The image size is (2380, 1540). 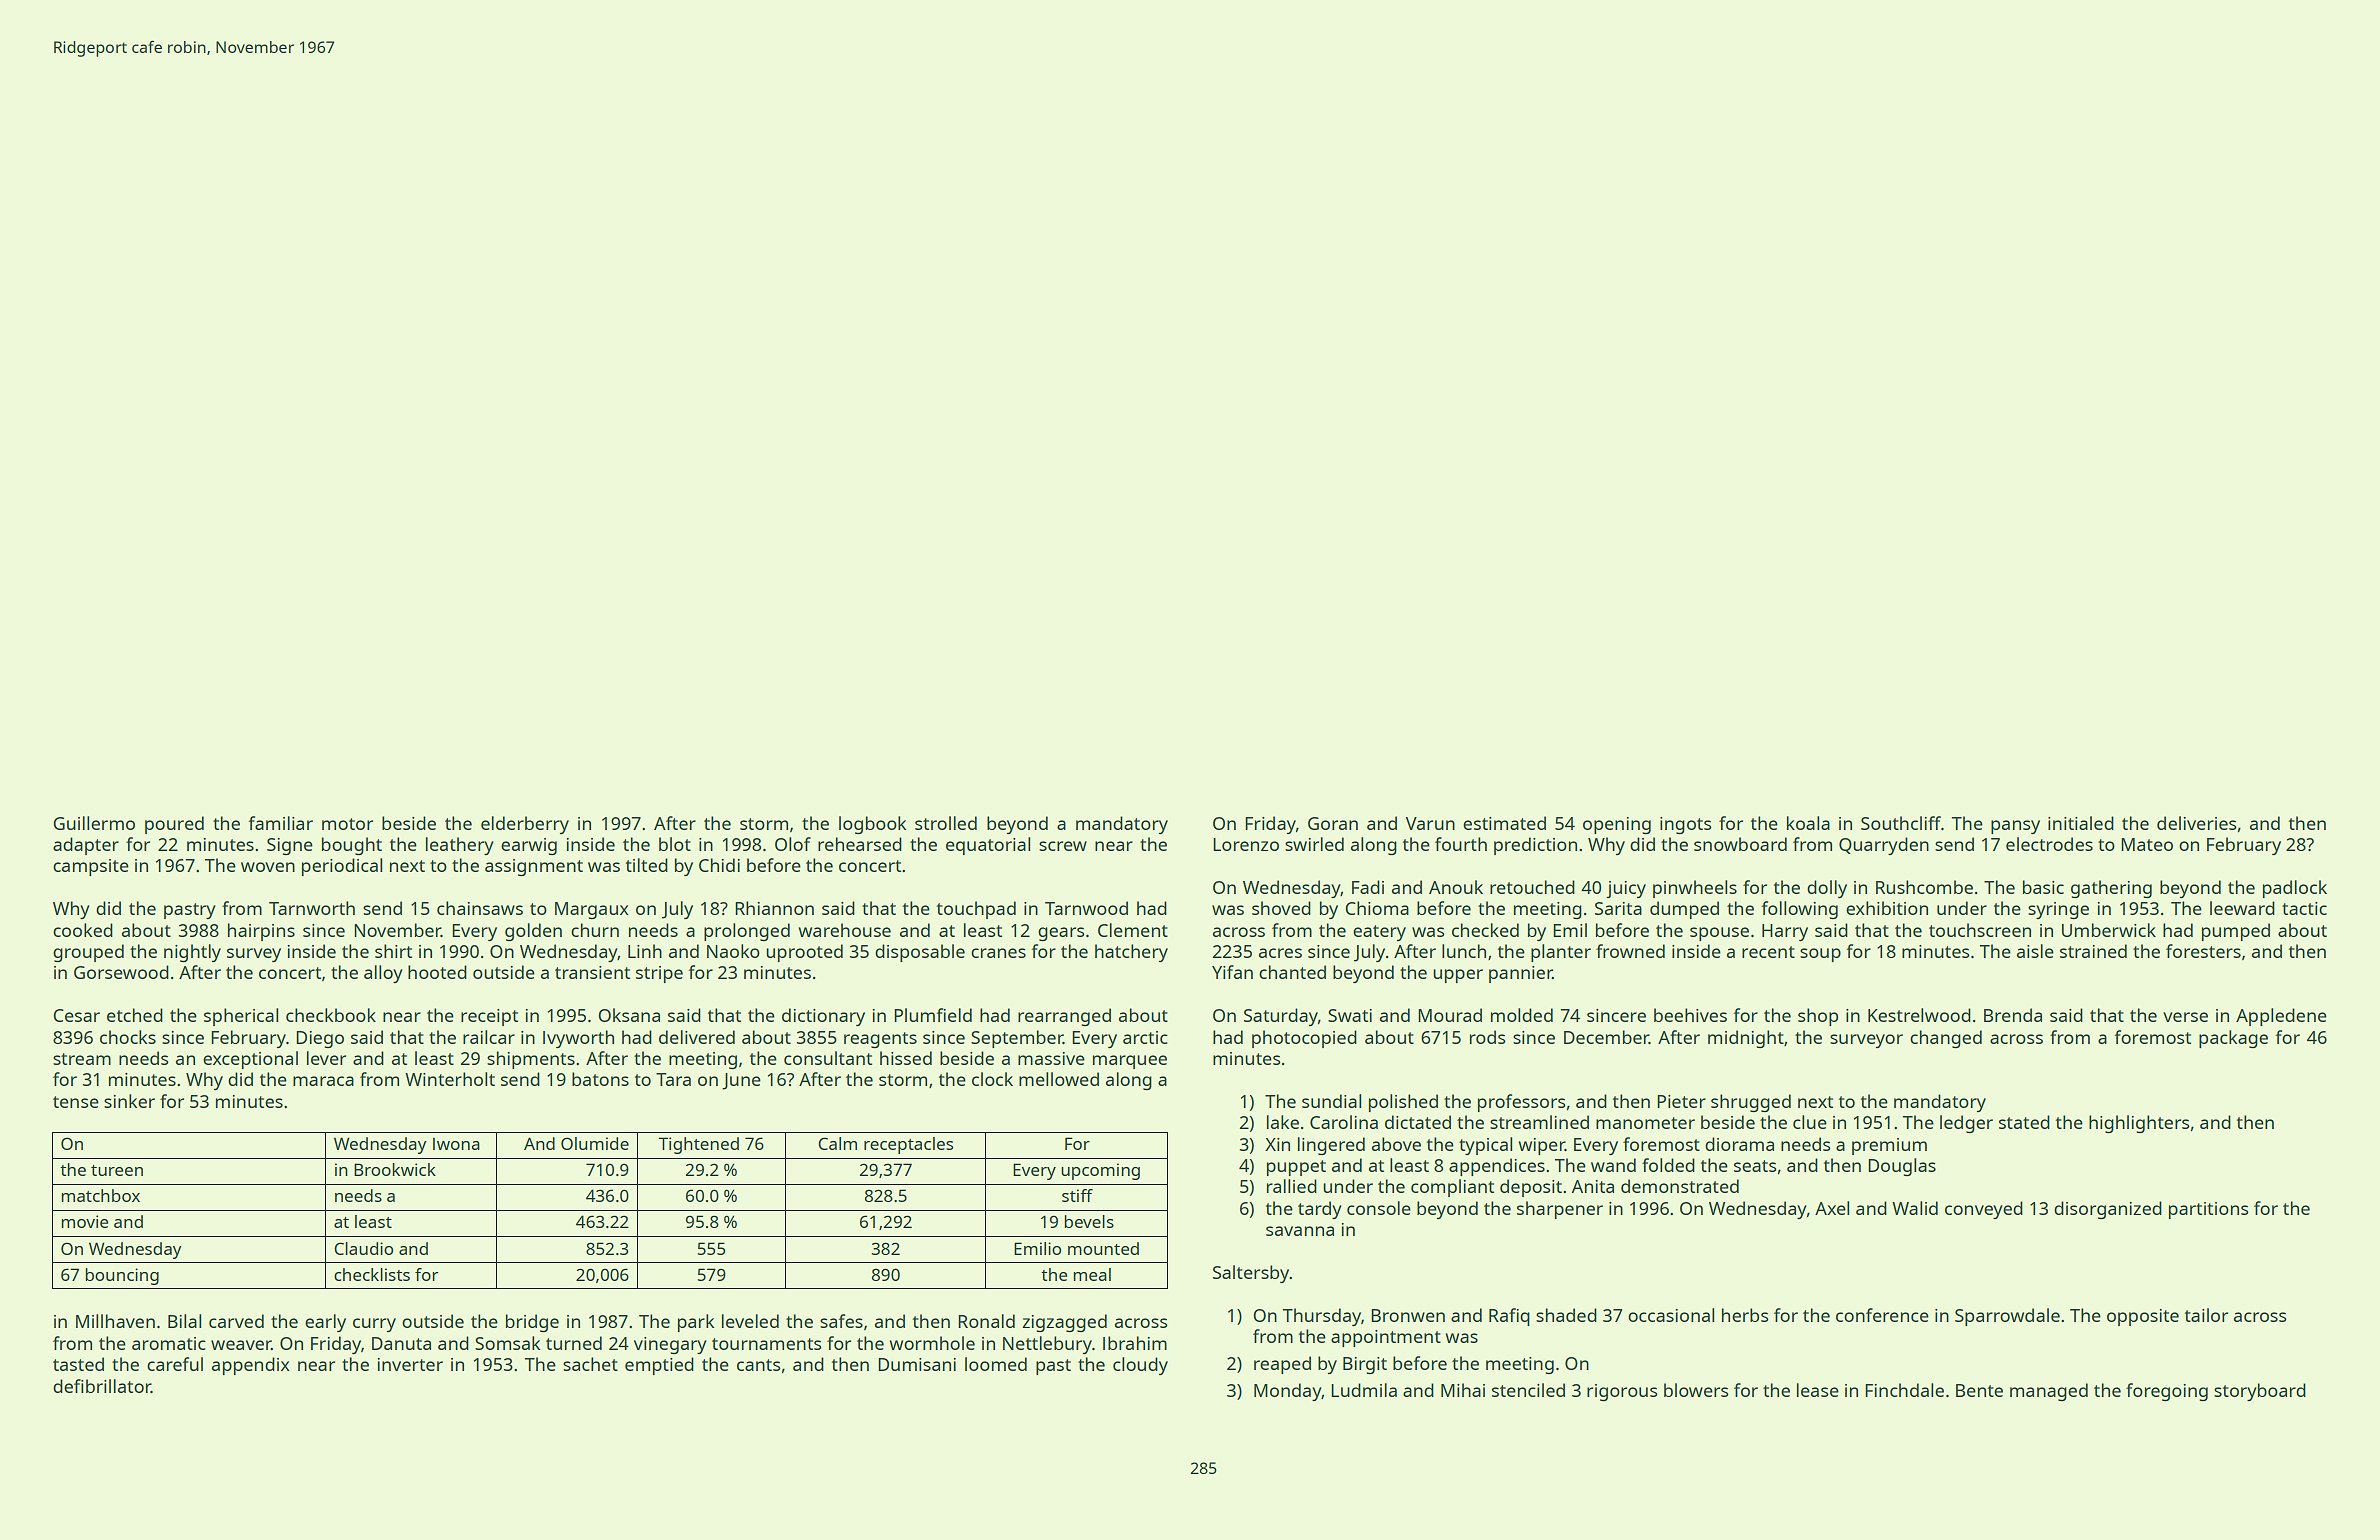 What do you see at coordinates (1690, 1015) in the screenshot?
I see `beehives` at bounding box center [1690, 1015].
